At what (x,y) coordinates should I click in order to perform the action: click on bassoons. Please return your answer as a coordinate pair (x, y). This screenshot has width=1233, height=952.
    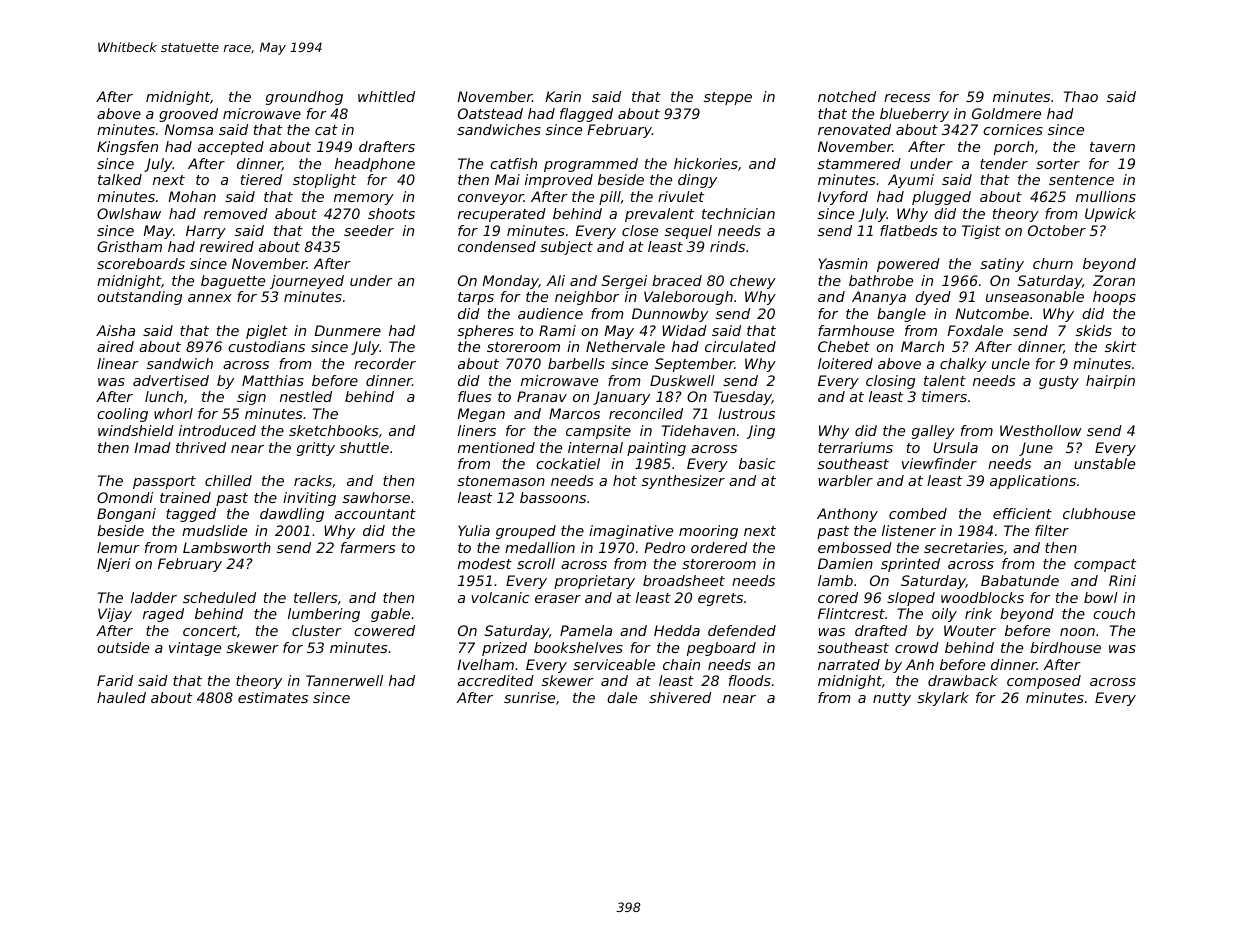
    Looking at the image, I should click on (553, 497).
